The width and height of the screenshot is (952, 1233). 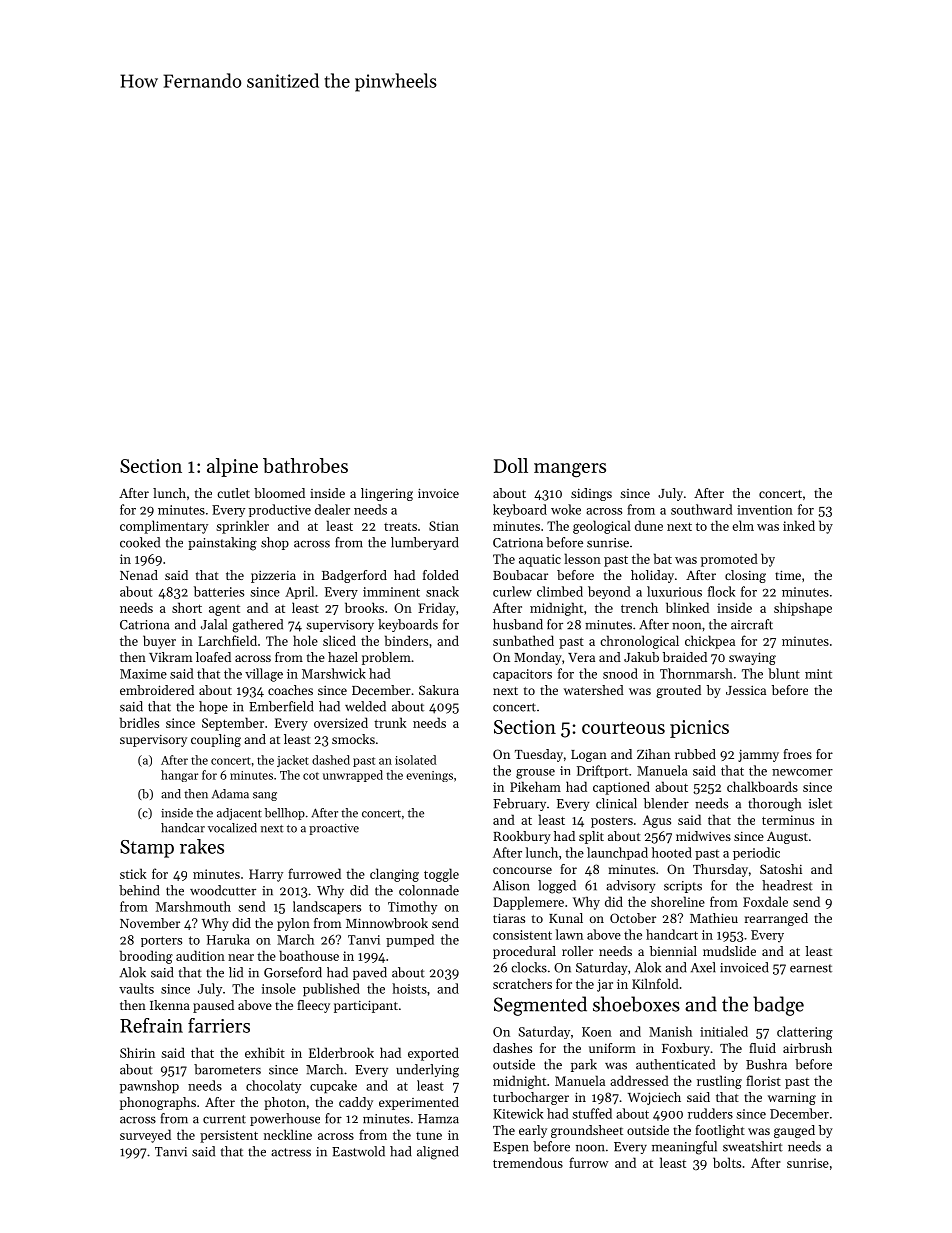 I want to click on dune, so click(x=649, y=525).
